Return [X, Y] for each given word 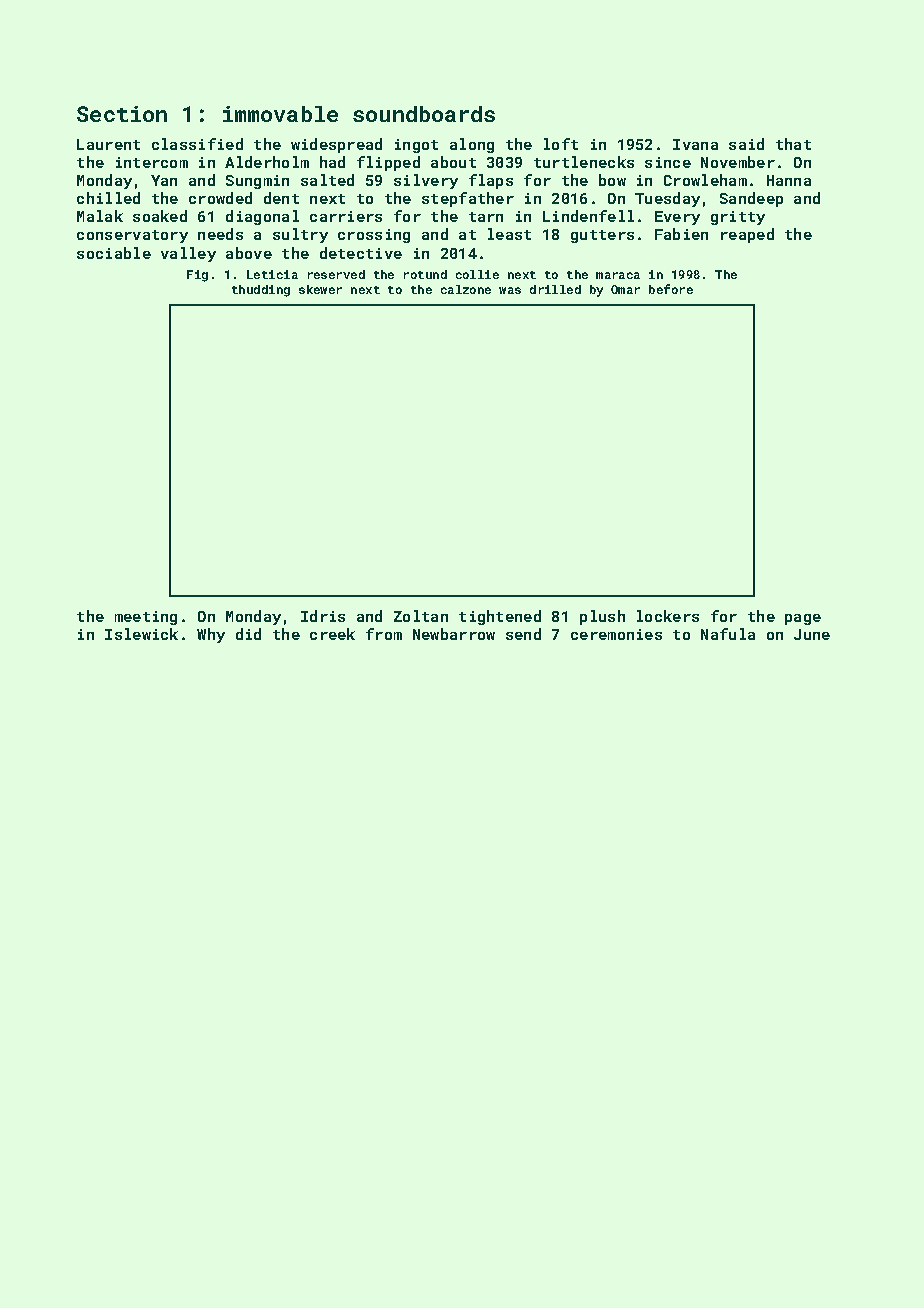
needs [220, 234]
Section [122, 114]
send [523, 634]
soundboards [424, 114]
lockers [668, 616]
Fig [197, 276]
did [248, 634]
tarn [486, 217]
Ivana [695, 144]
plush [602, 617]
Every [677, 218]
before [671, 289]
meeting [146, 618]
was [510, 290]
